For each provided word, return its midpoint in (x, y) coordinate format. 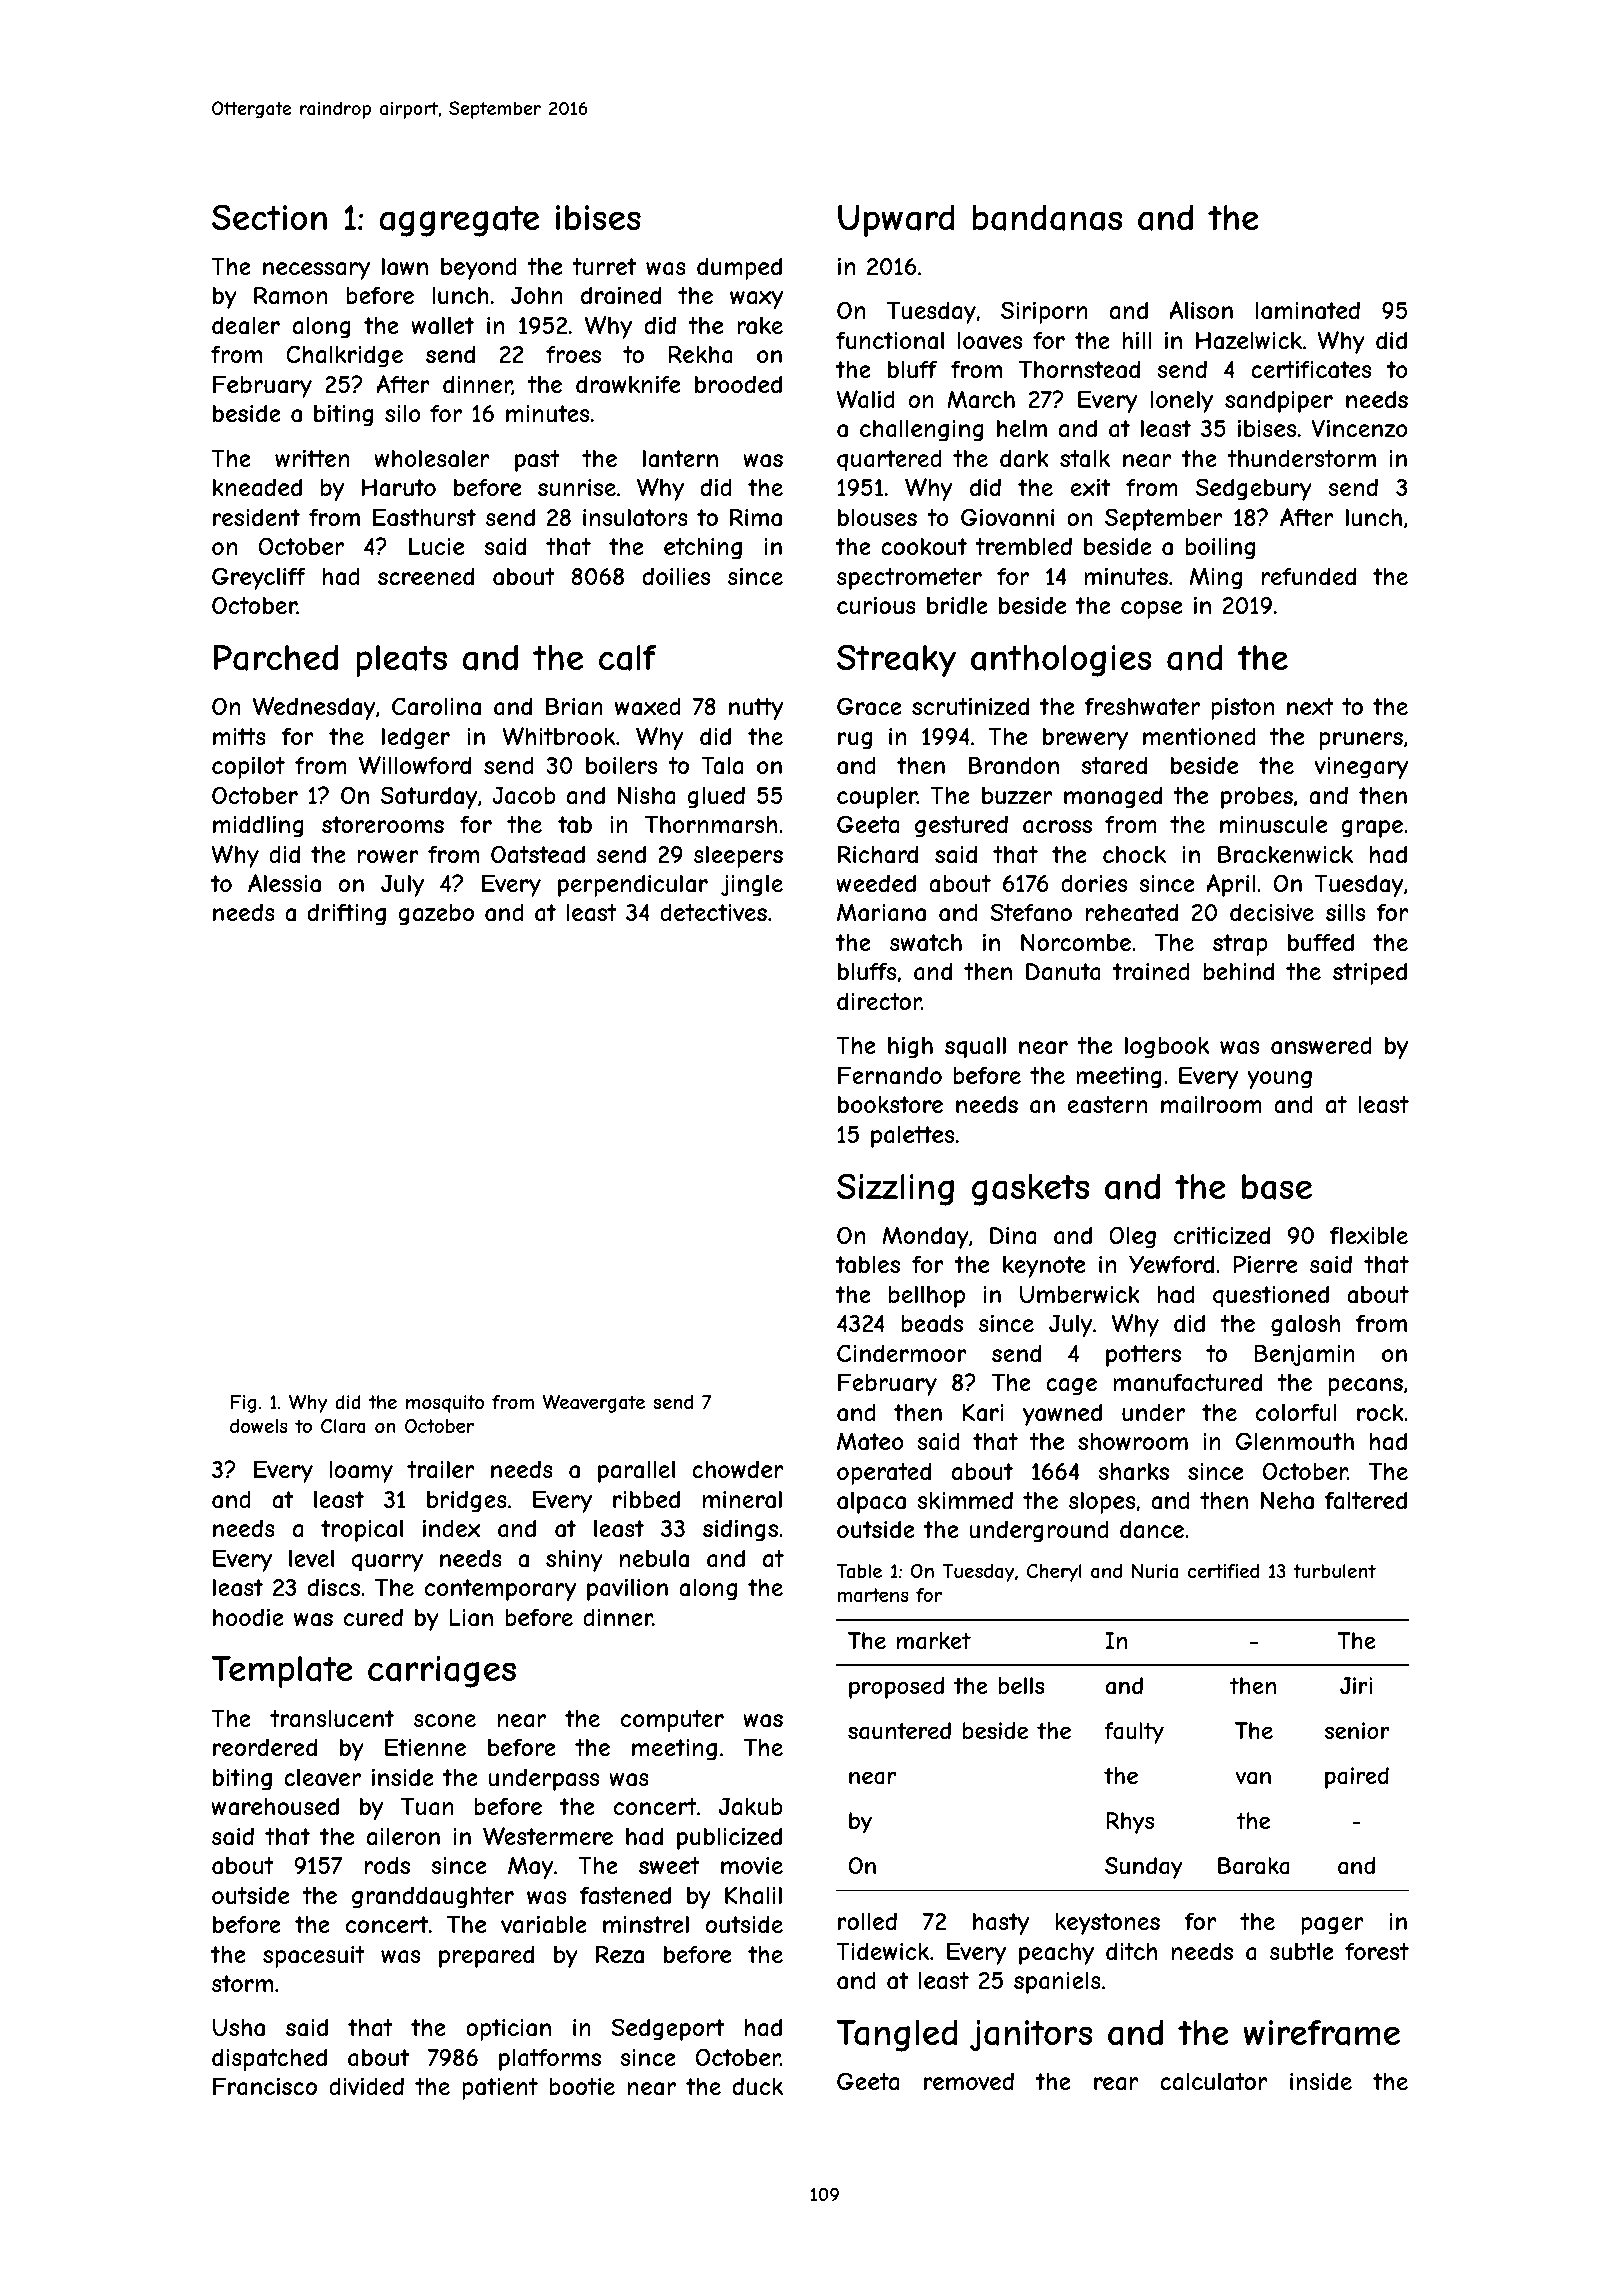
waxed (648, 706)
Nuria (1155, 1571)
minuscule (1273, 824)
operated (884, 1473)
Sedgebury (1254, 489)
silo (403, 413)
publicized (729, 1838)
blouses (877, 517)
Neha (1287, 1500)
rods (387, 1865)
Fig (243, 1404)
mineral (742, 1500)
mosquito (445, 1404)
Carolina (436, 706)
